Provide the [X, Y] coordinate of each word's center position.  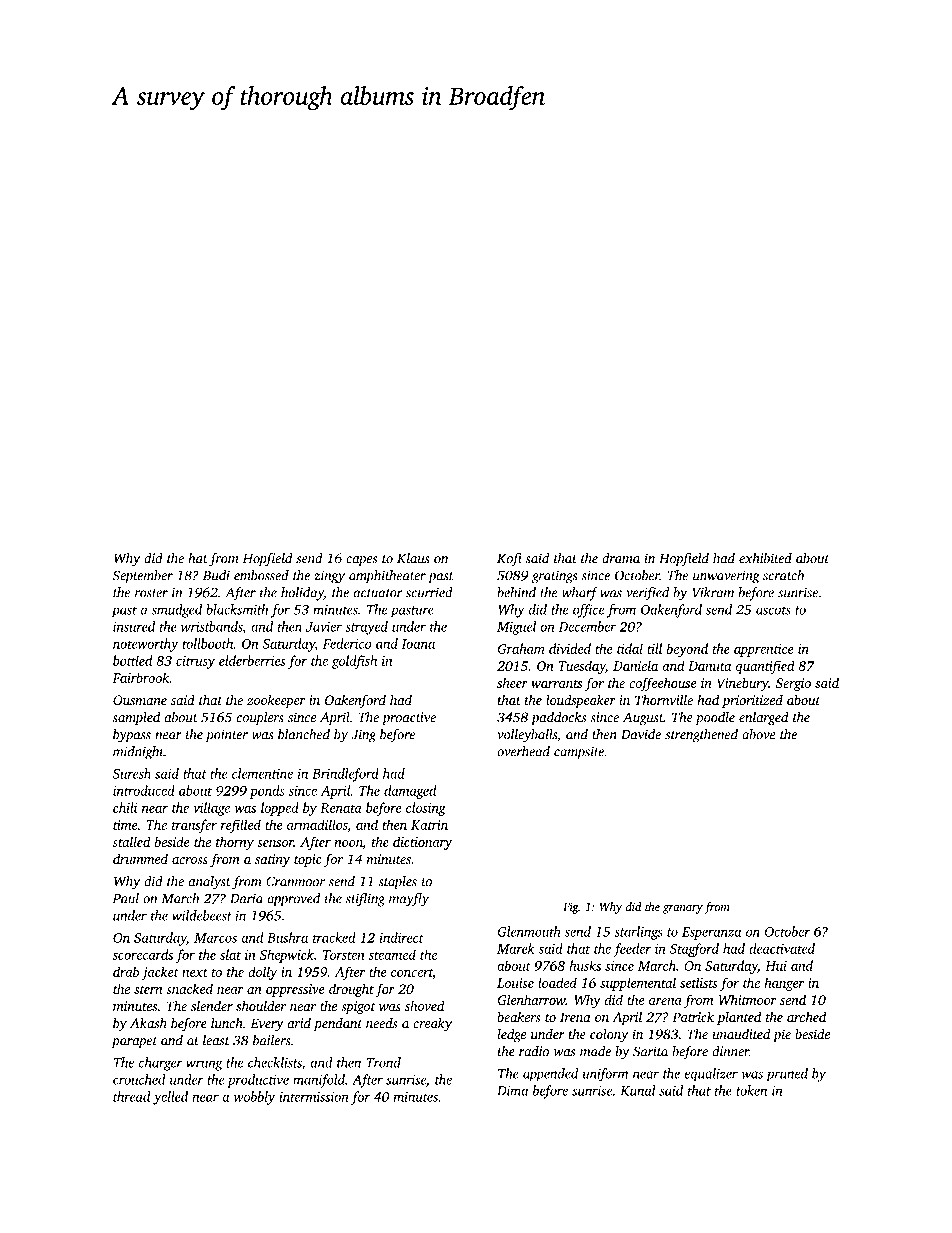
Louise [515, 983]
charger [161, 1064]
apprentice [764, 650]
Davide [641, 734]
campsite [579, 753]
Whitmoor [748, 999]
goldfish [354, 662]
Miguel [516, 628]
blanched [304, 734]
